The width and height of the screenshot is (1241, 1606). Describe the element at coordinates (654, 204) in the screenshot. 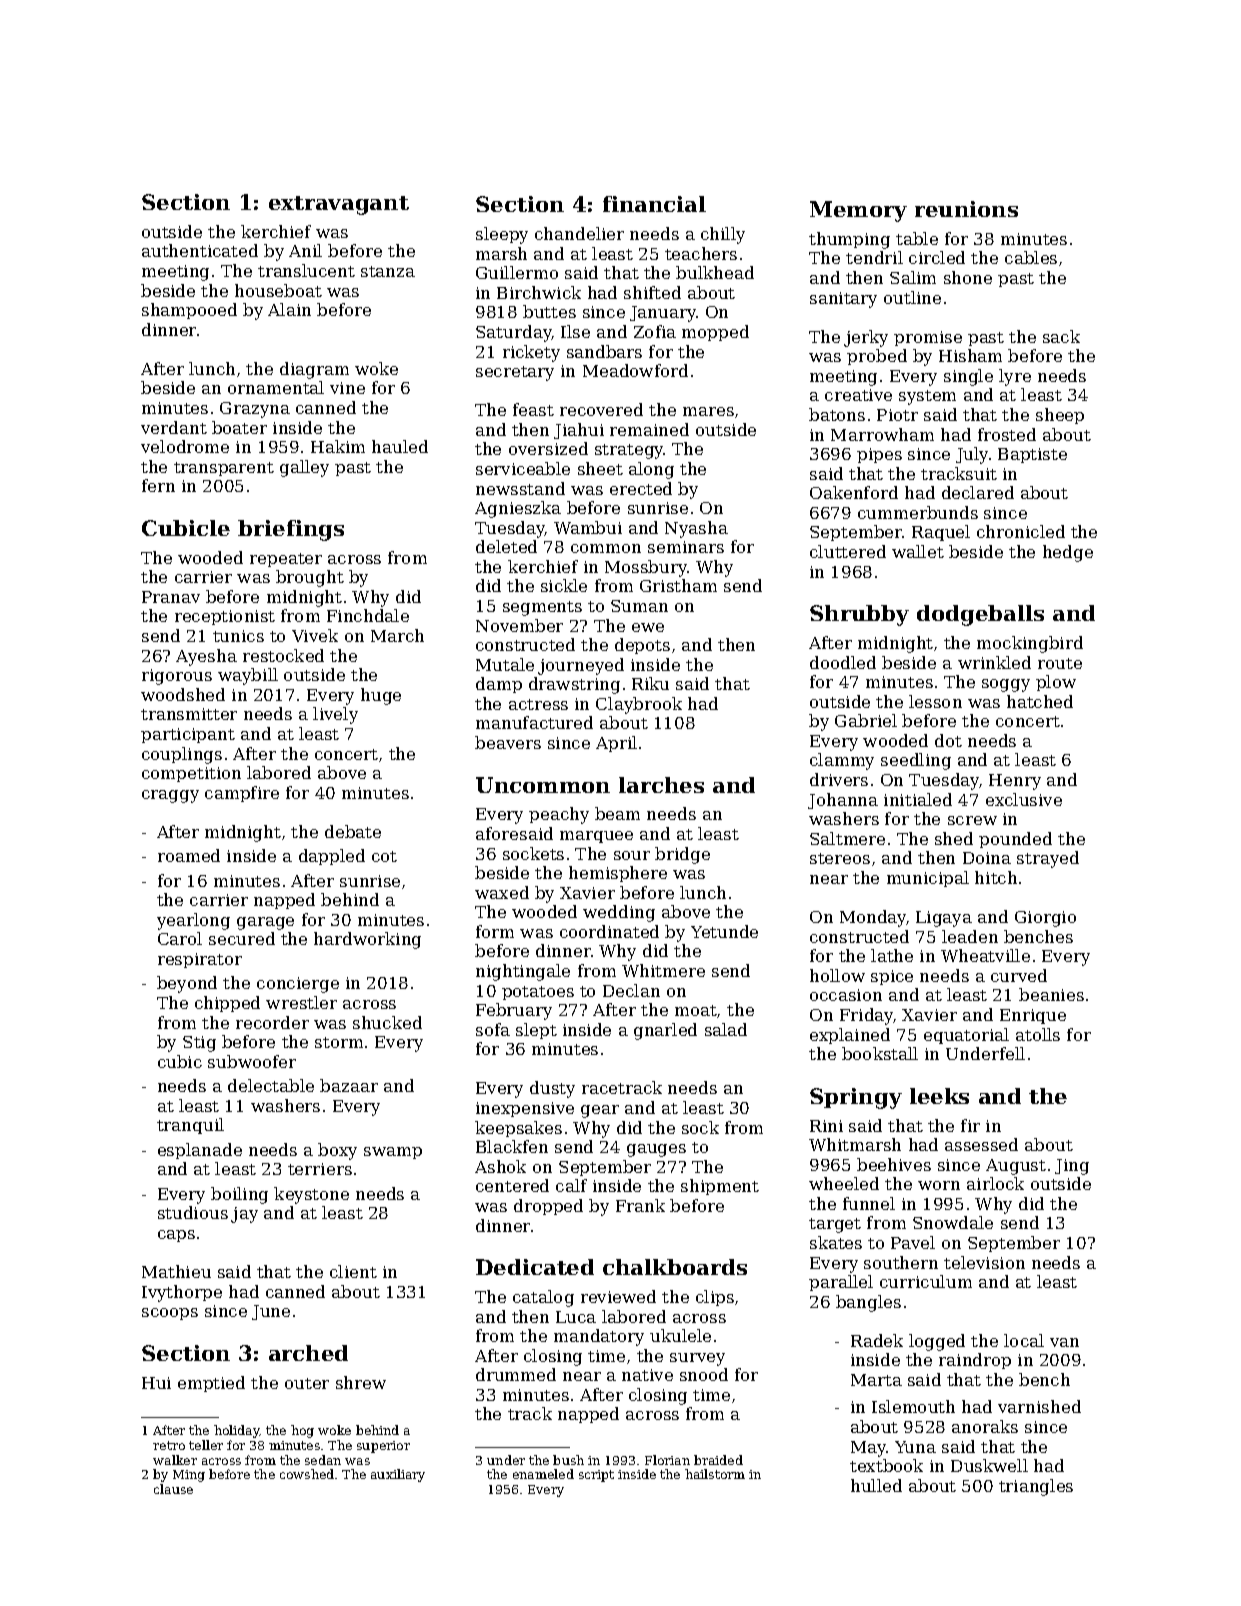

I see `financial` at that location.
